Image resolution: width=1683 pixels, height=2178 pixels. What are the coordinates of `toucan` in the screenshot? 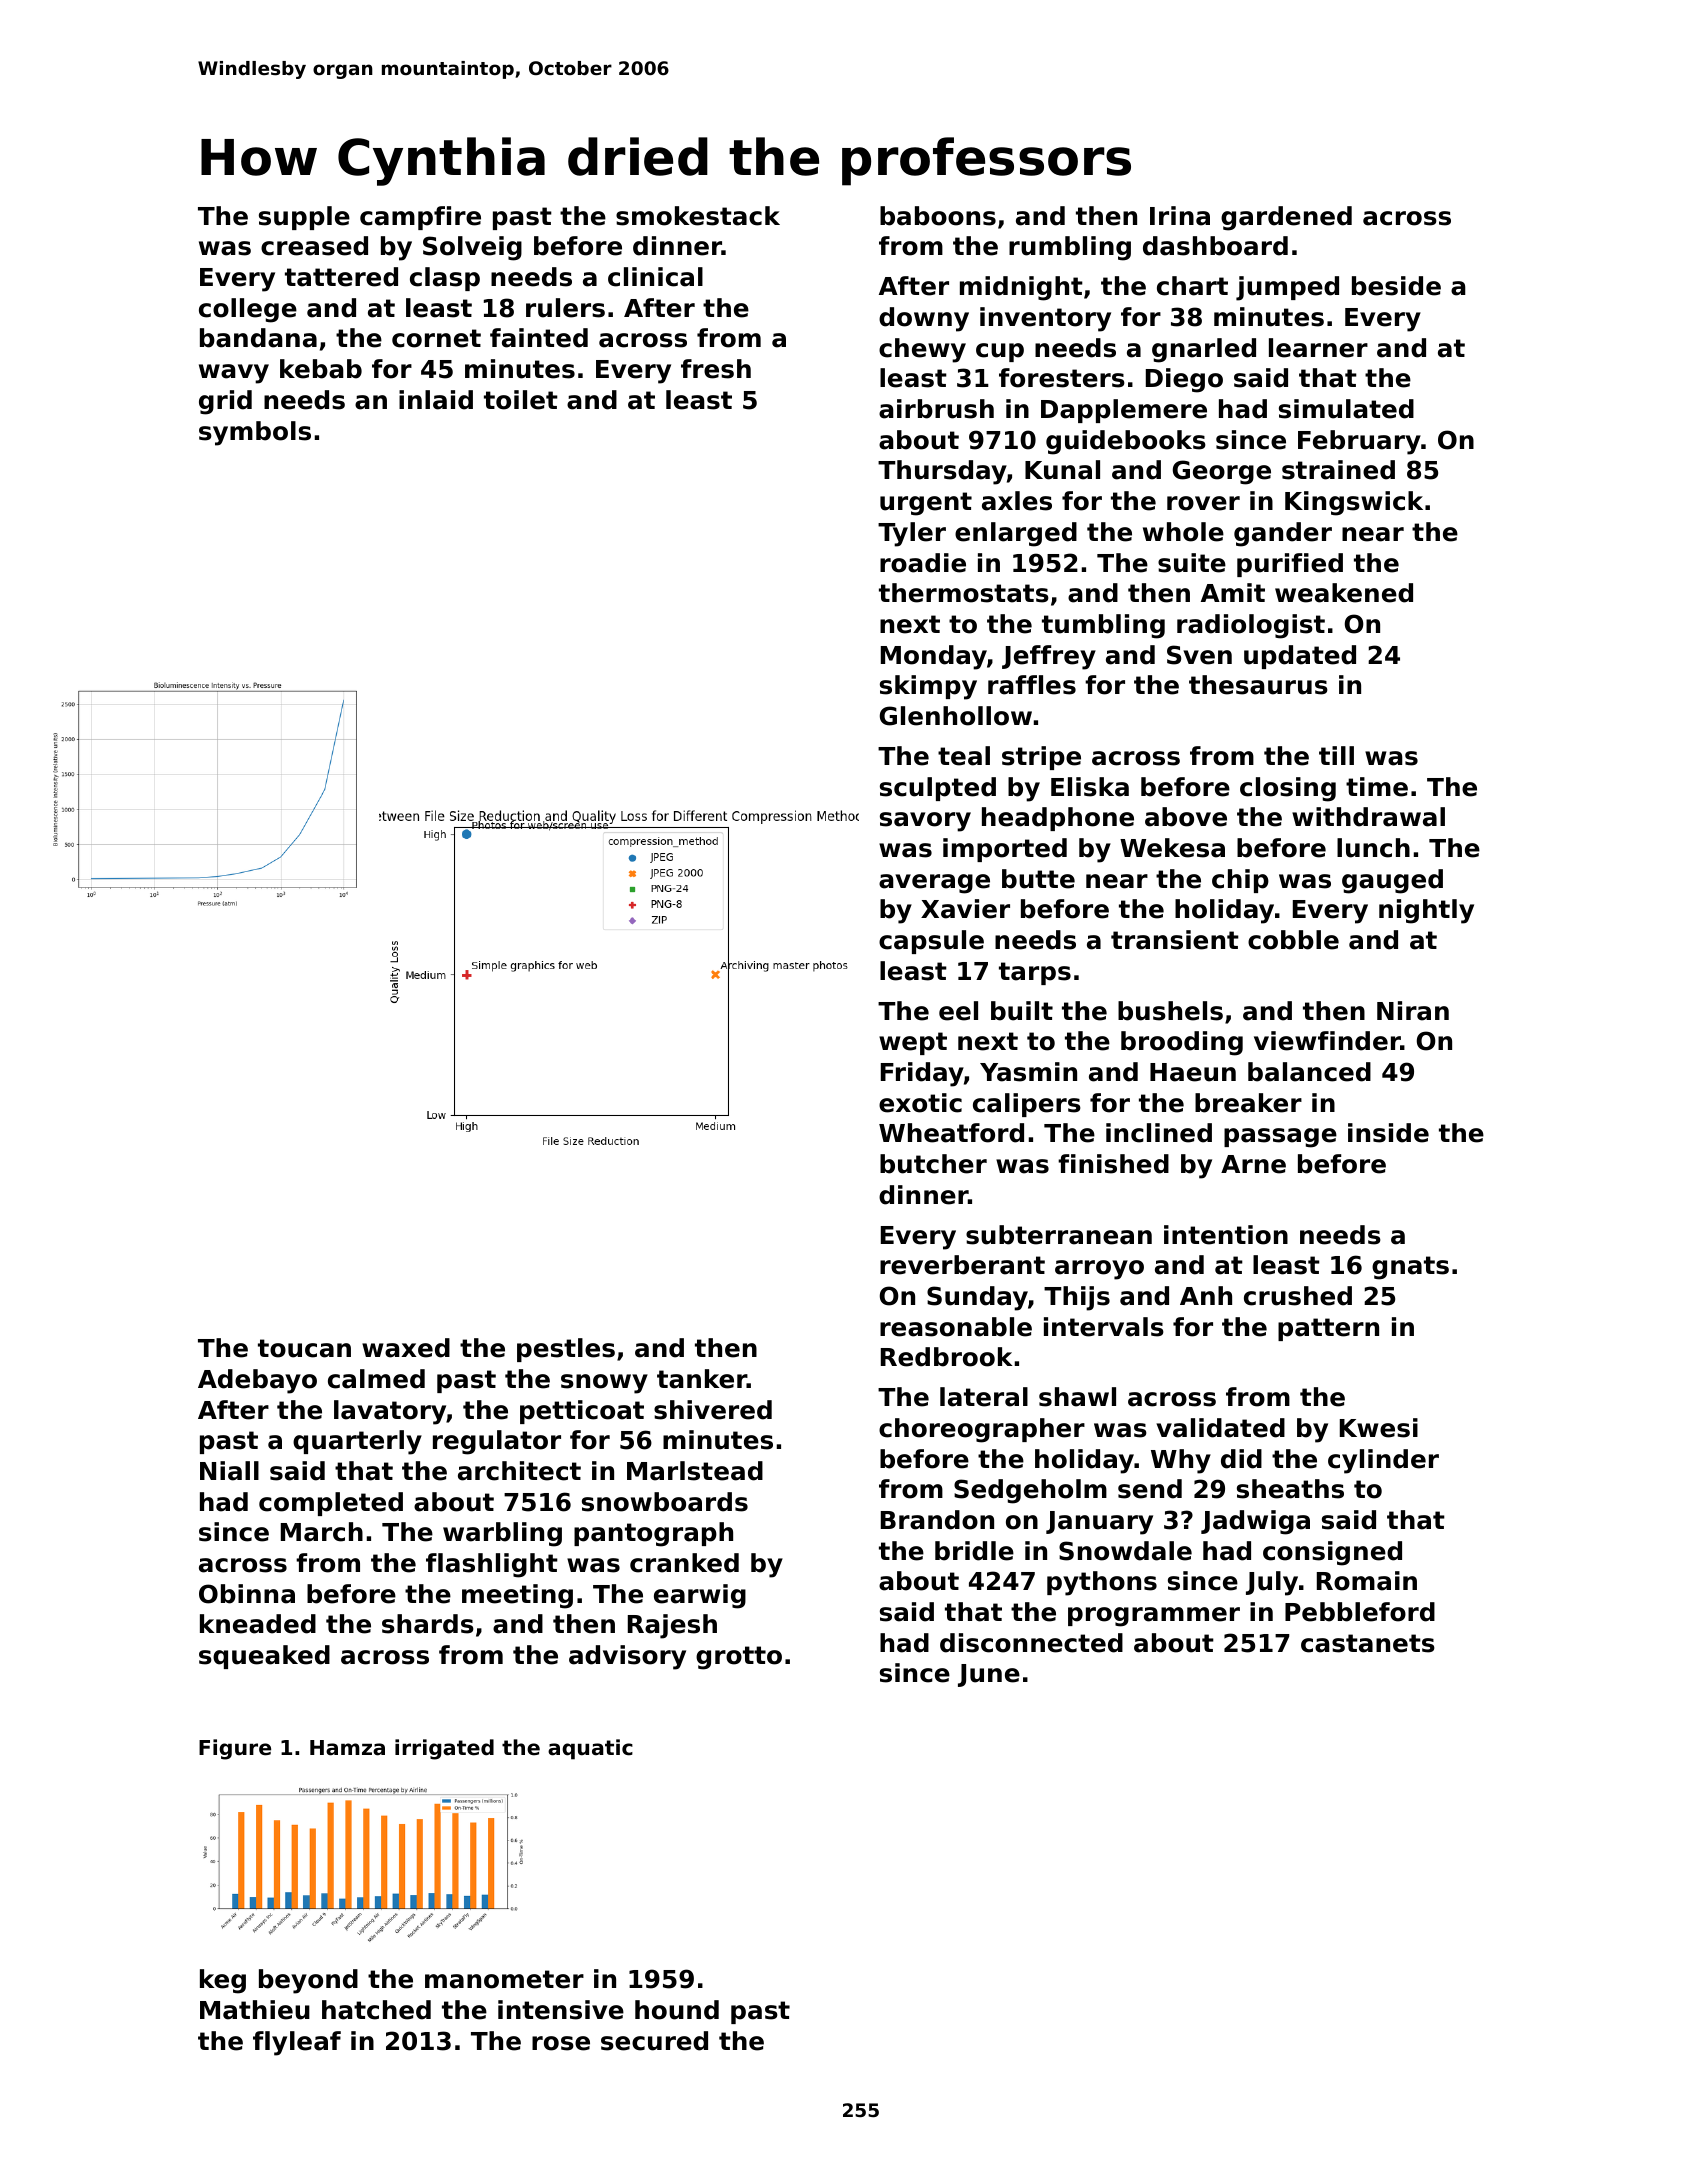 It's located at (304, 1348).
